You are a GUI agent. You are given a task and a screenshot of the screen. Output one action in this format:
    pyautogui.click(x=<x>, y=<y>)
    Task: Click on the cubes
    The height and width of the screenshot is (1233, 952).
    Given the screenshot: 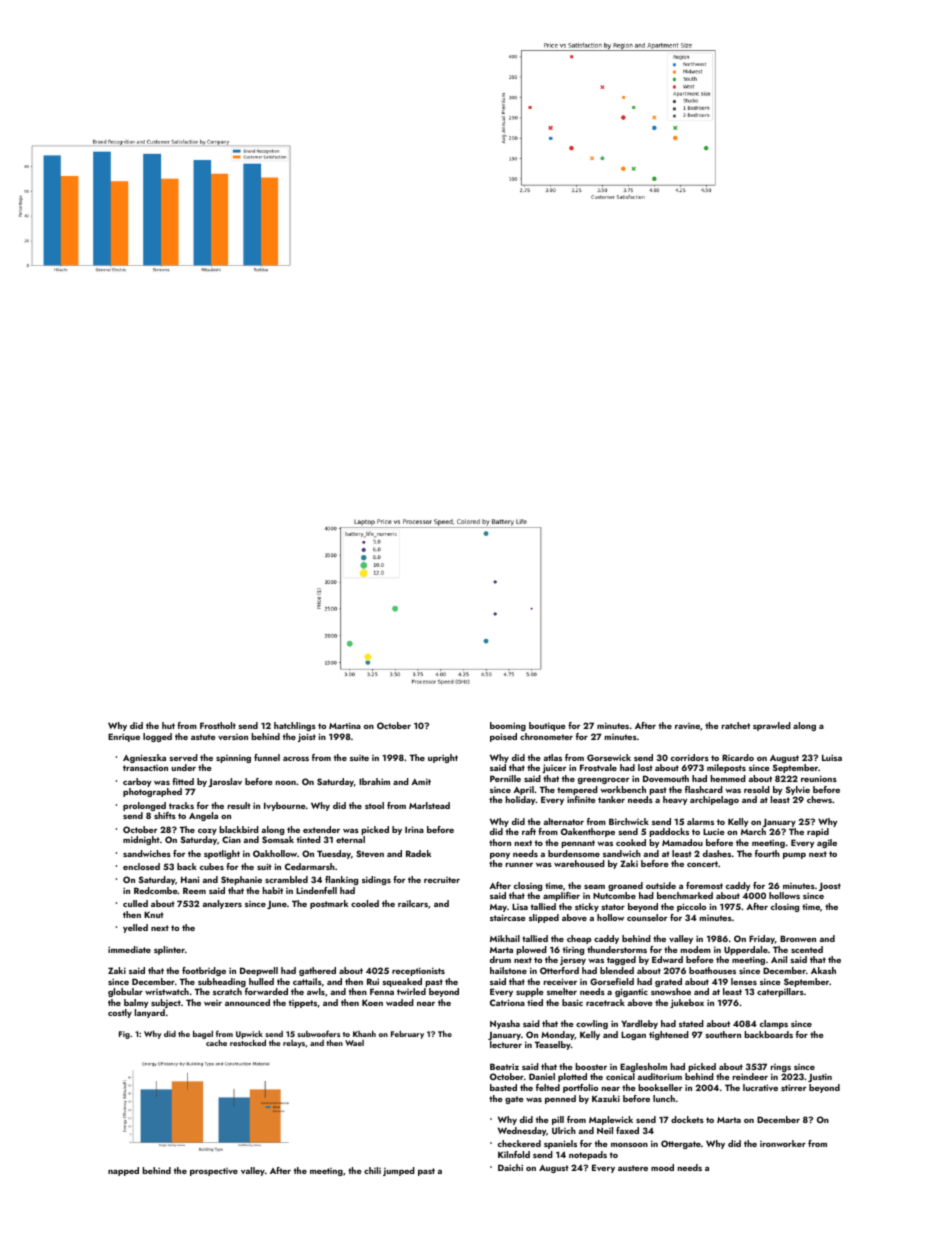 What is the action you would take?
    pyautogui.click(x=212, y=866)
